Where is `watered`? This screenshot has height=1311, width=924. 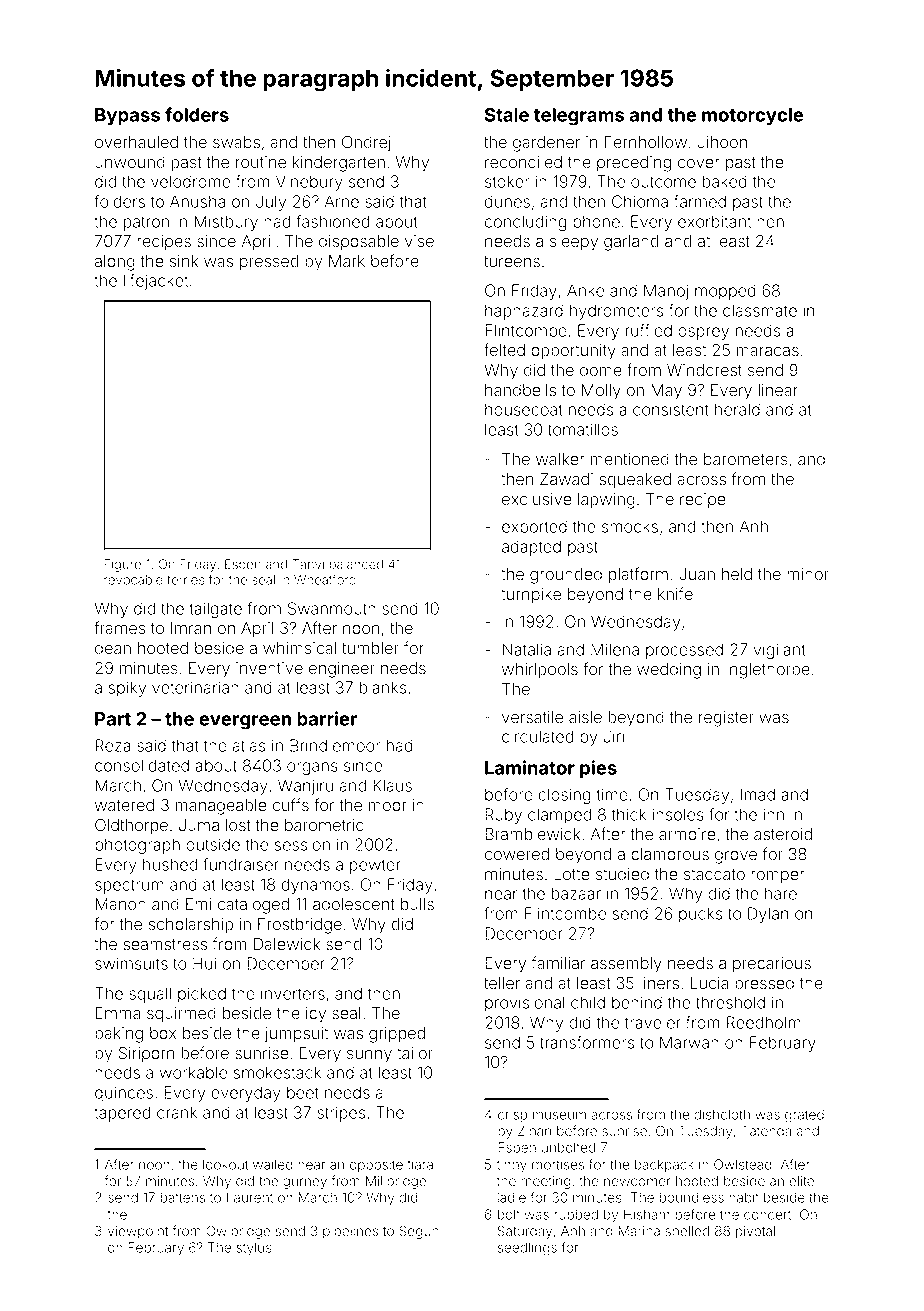
watered is located at coordinates (124, 805).
